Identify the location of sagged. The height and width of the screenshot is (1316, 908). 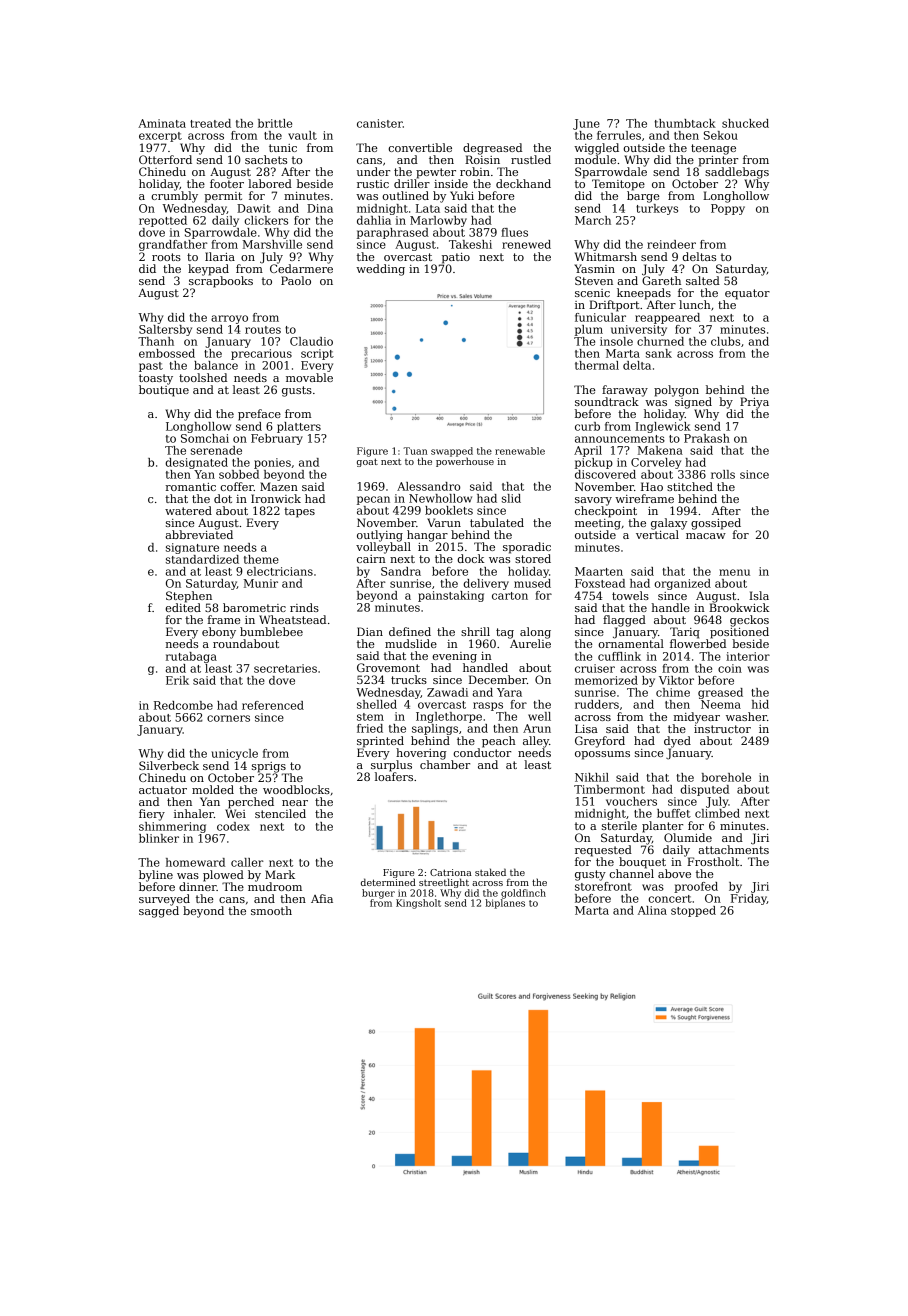
(159, 912).
